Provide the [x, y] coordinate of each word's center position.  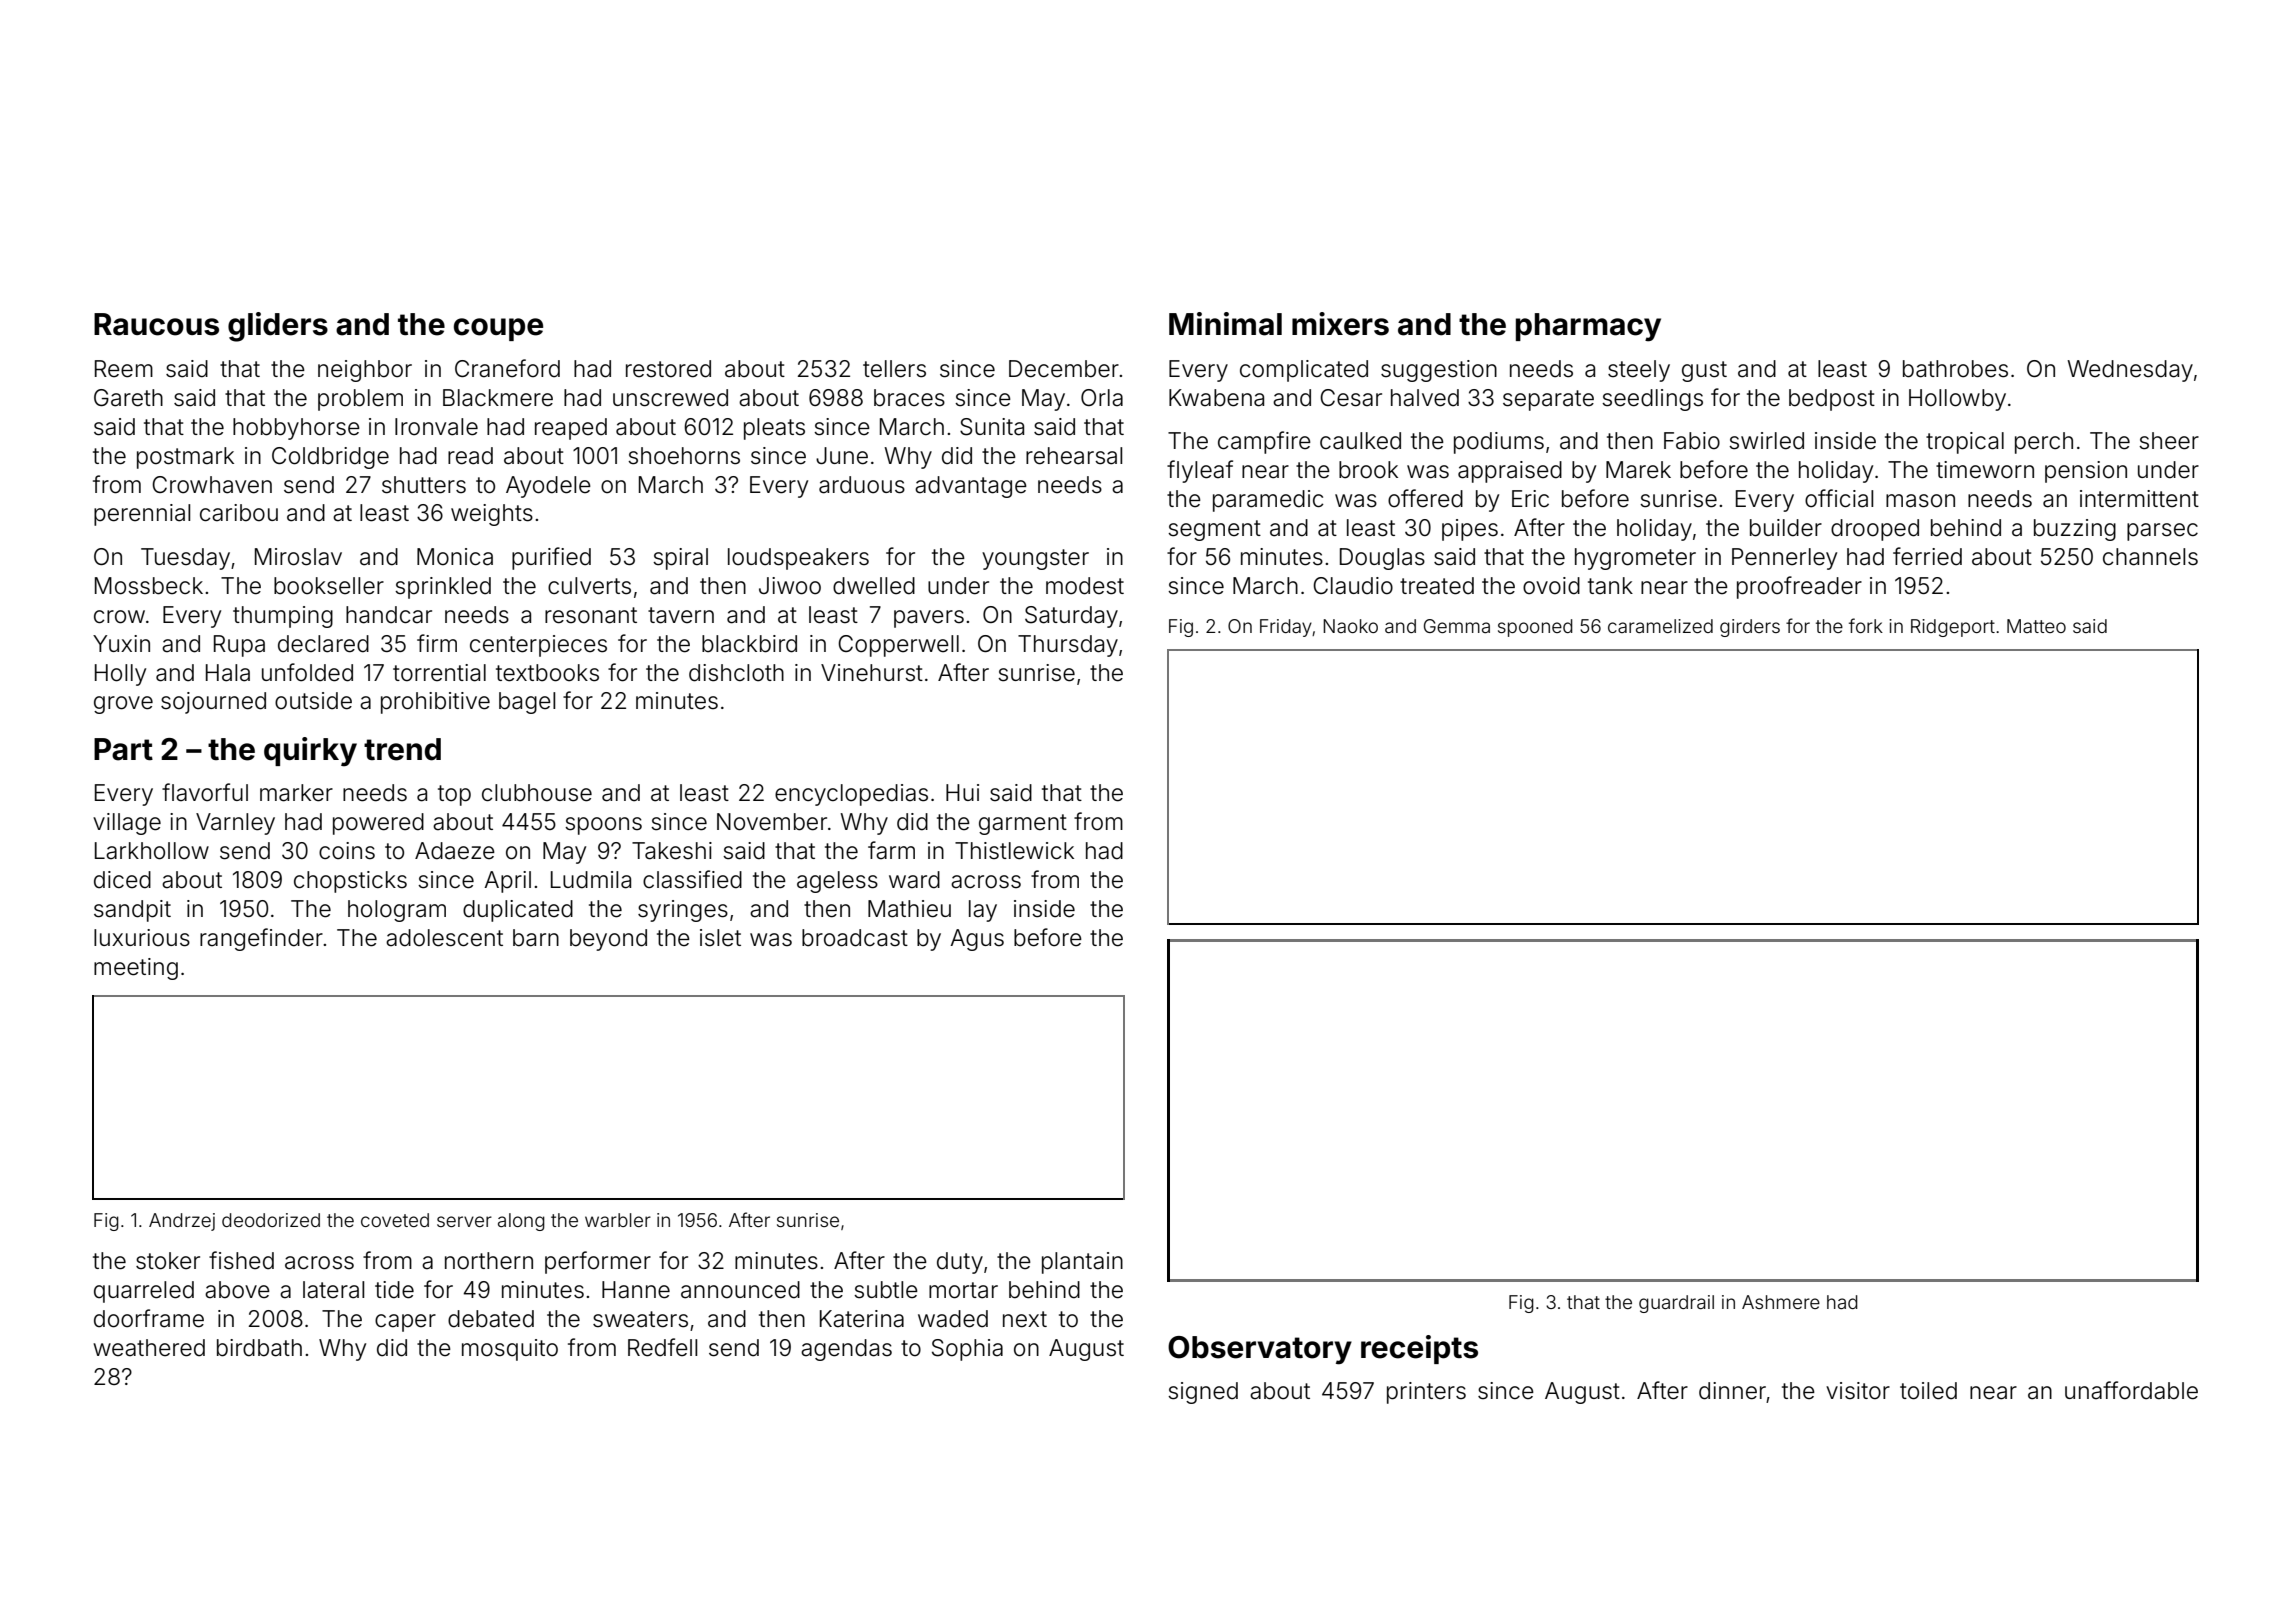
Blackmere [498, 398]
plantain [1082, 1263]
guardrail [1676, 1304]
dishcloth [736, 673]
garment [1023, 824]
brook [1368, 470]
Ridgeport [1953, 628]
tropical [1965, 443]
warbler [618, 1220]
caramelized [1660, 626]
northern [489, 1261]
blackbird [749, 644]
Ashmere [1781, 1302]
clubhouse [537, 793]
